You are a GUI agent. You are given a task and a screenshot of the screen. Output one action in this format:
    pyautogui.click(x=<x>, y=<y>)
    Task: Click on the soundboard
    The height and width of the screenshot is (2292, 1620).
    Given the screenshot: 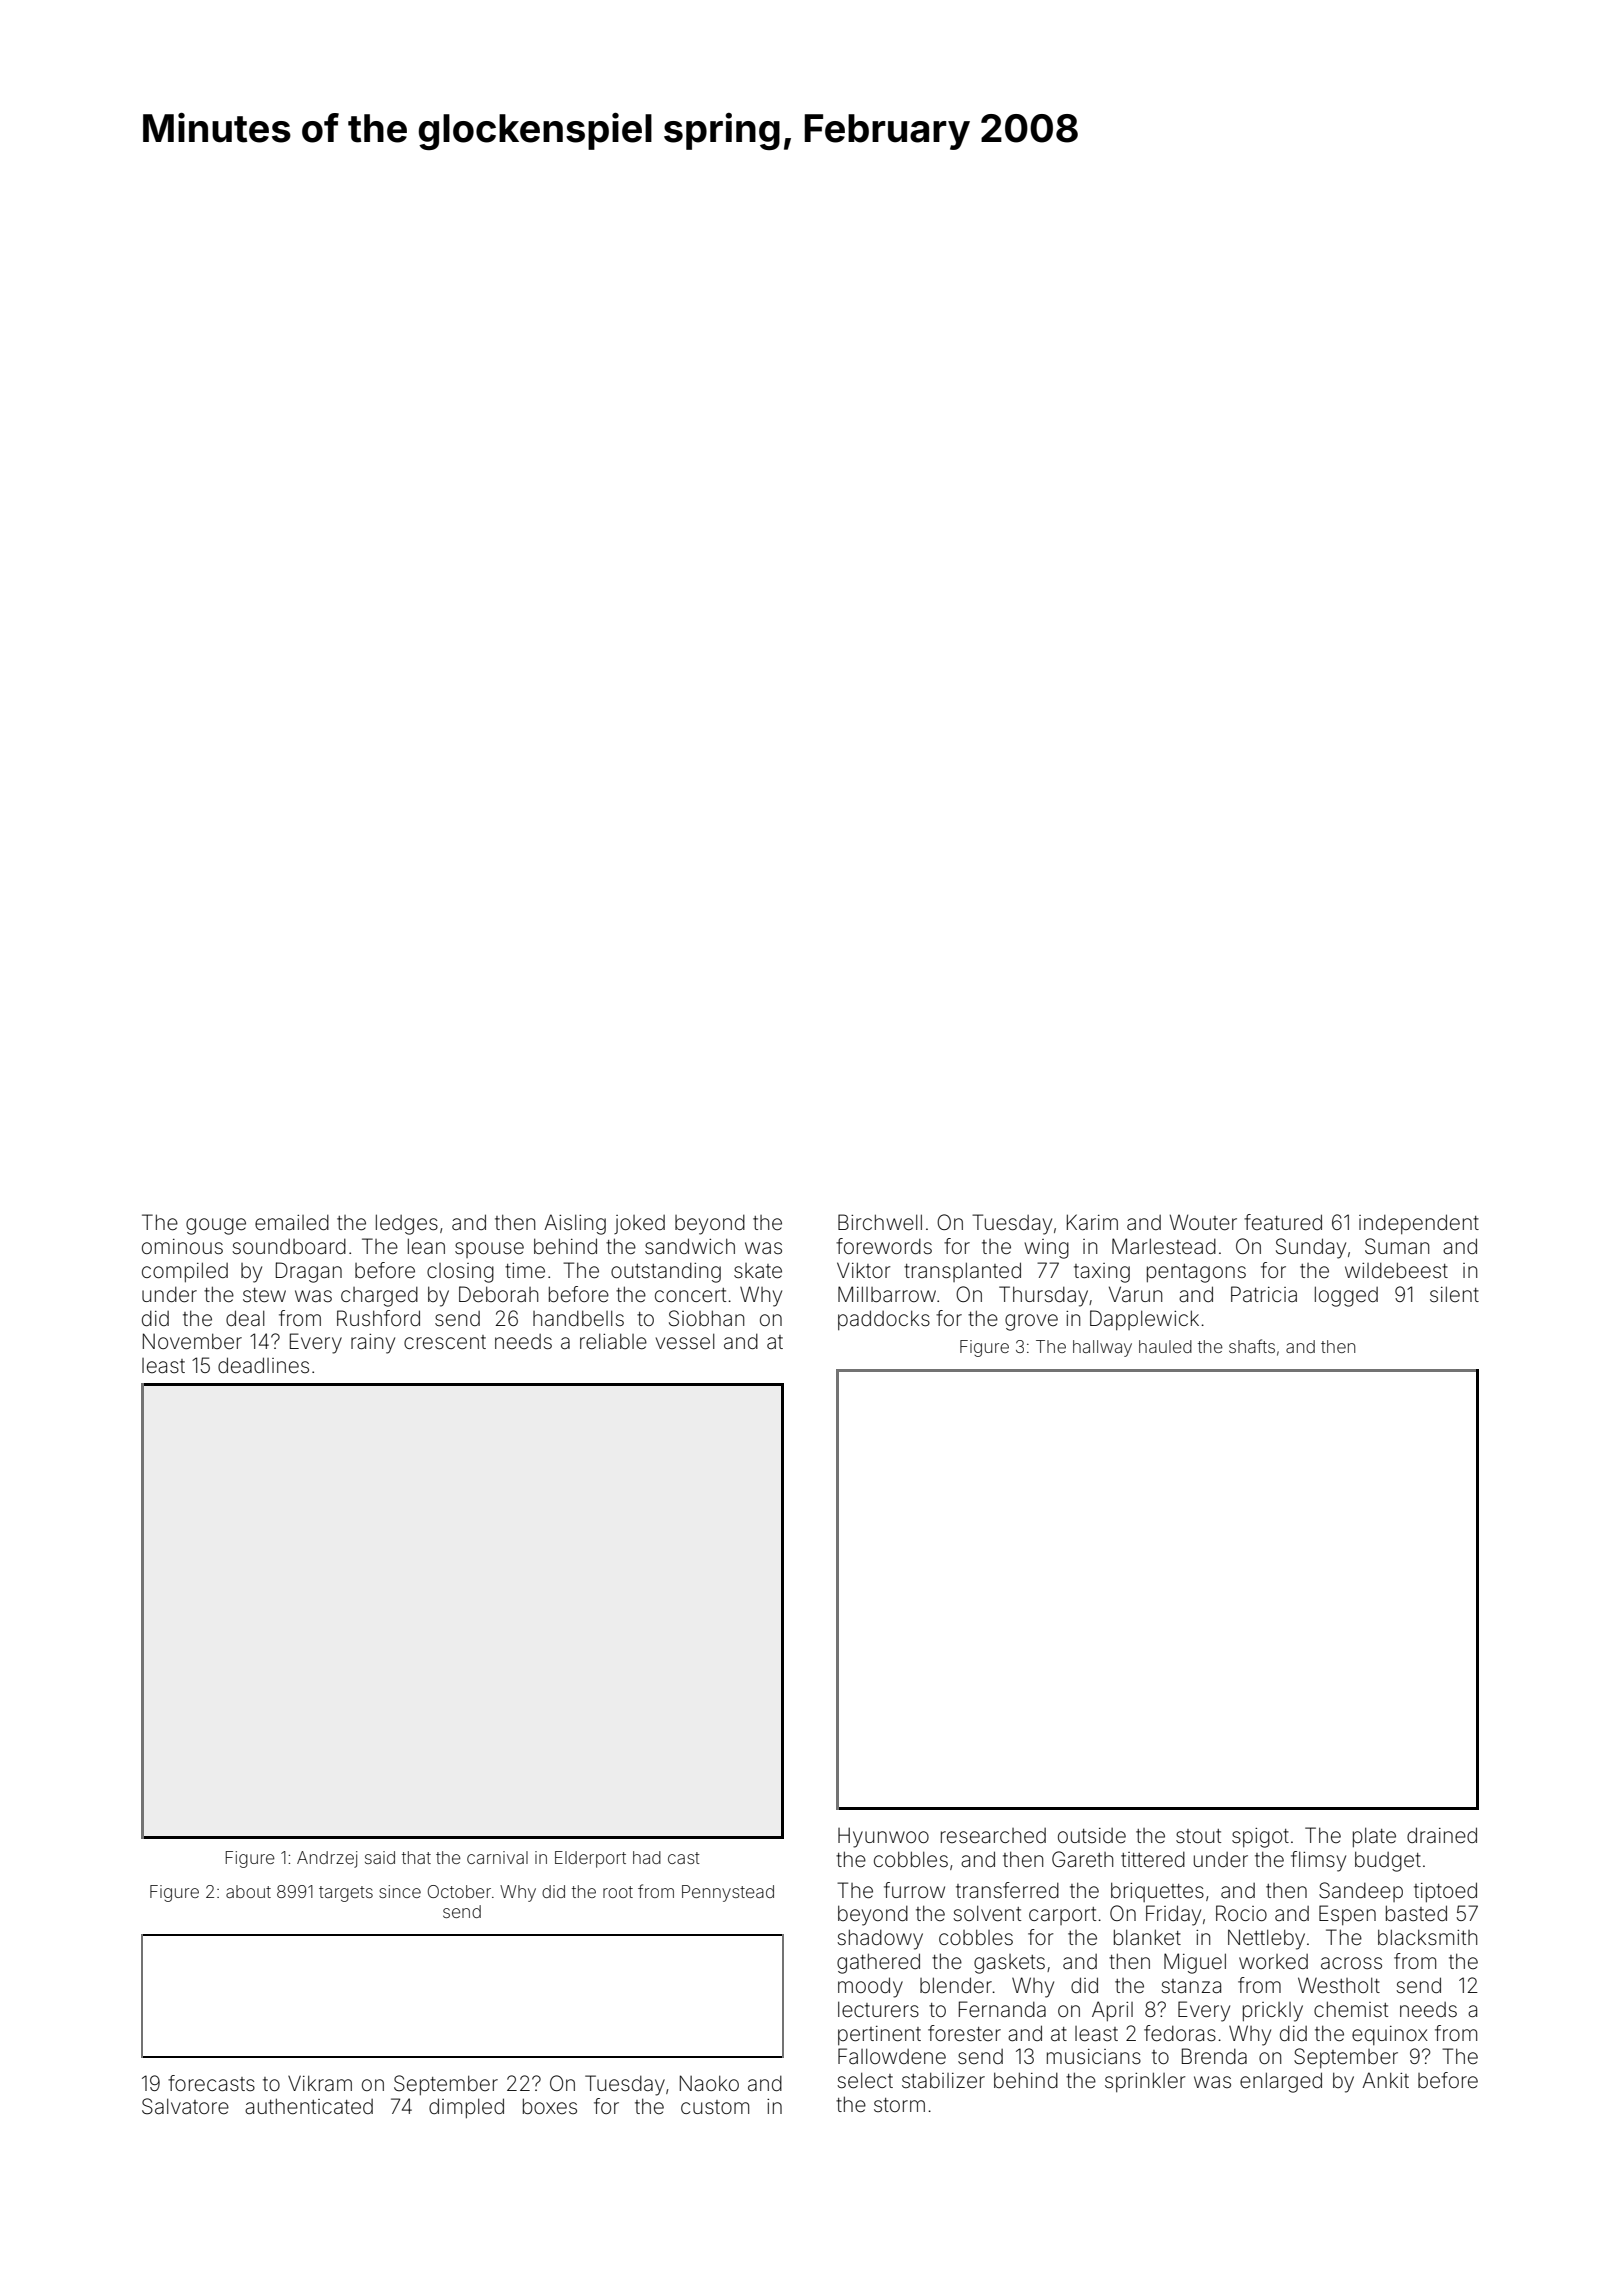 What is the action you would take?
    pyautogui.click(x=289, y=1246)
